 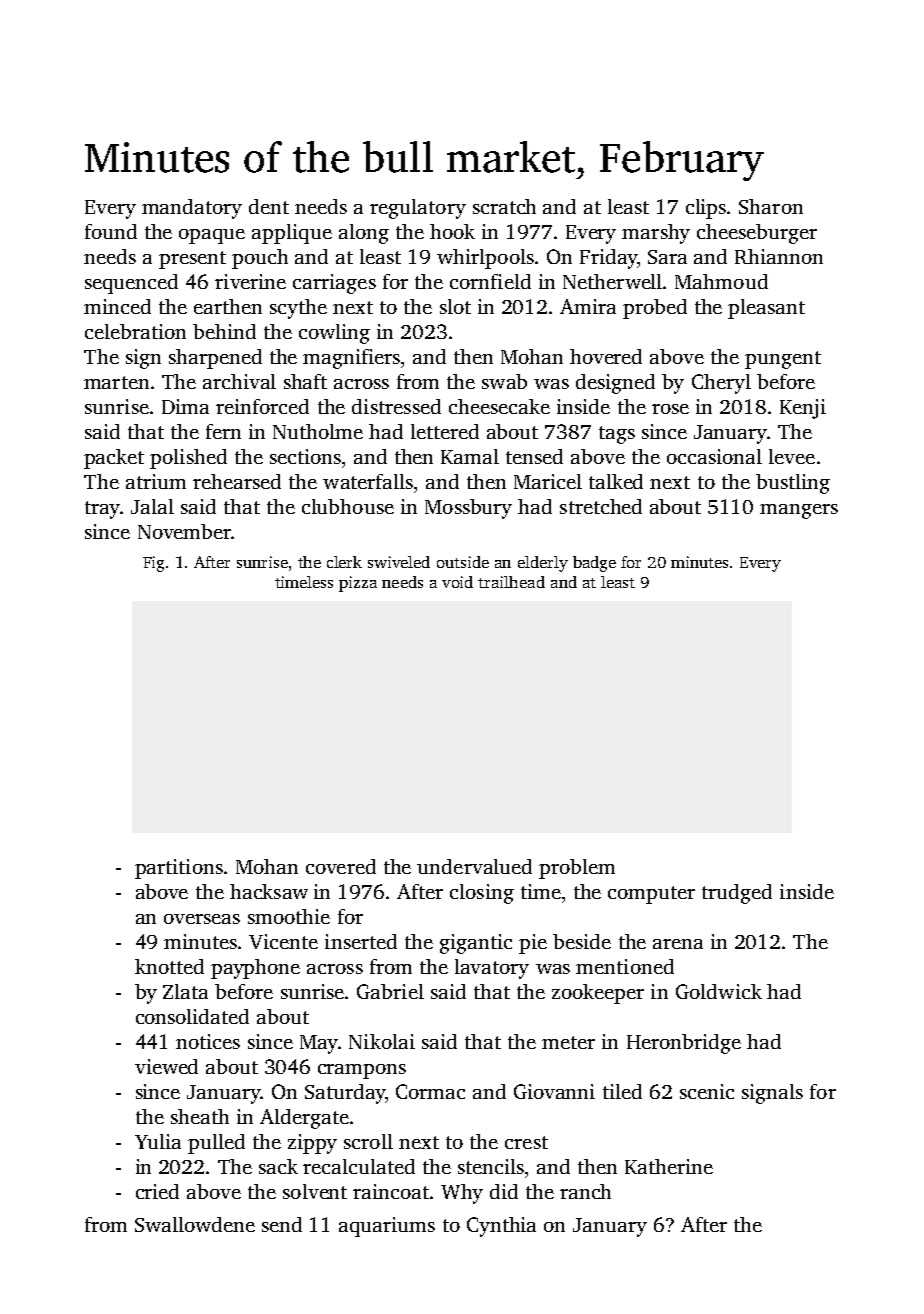 What do you see at coordinates (594, 564) in the page?
I see `badge` at bounding box center [594, 564].
